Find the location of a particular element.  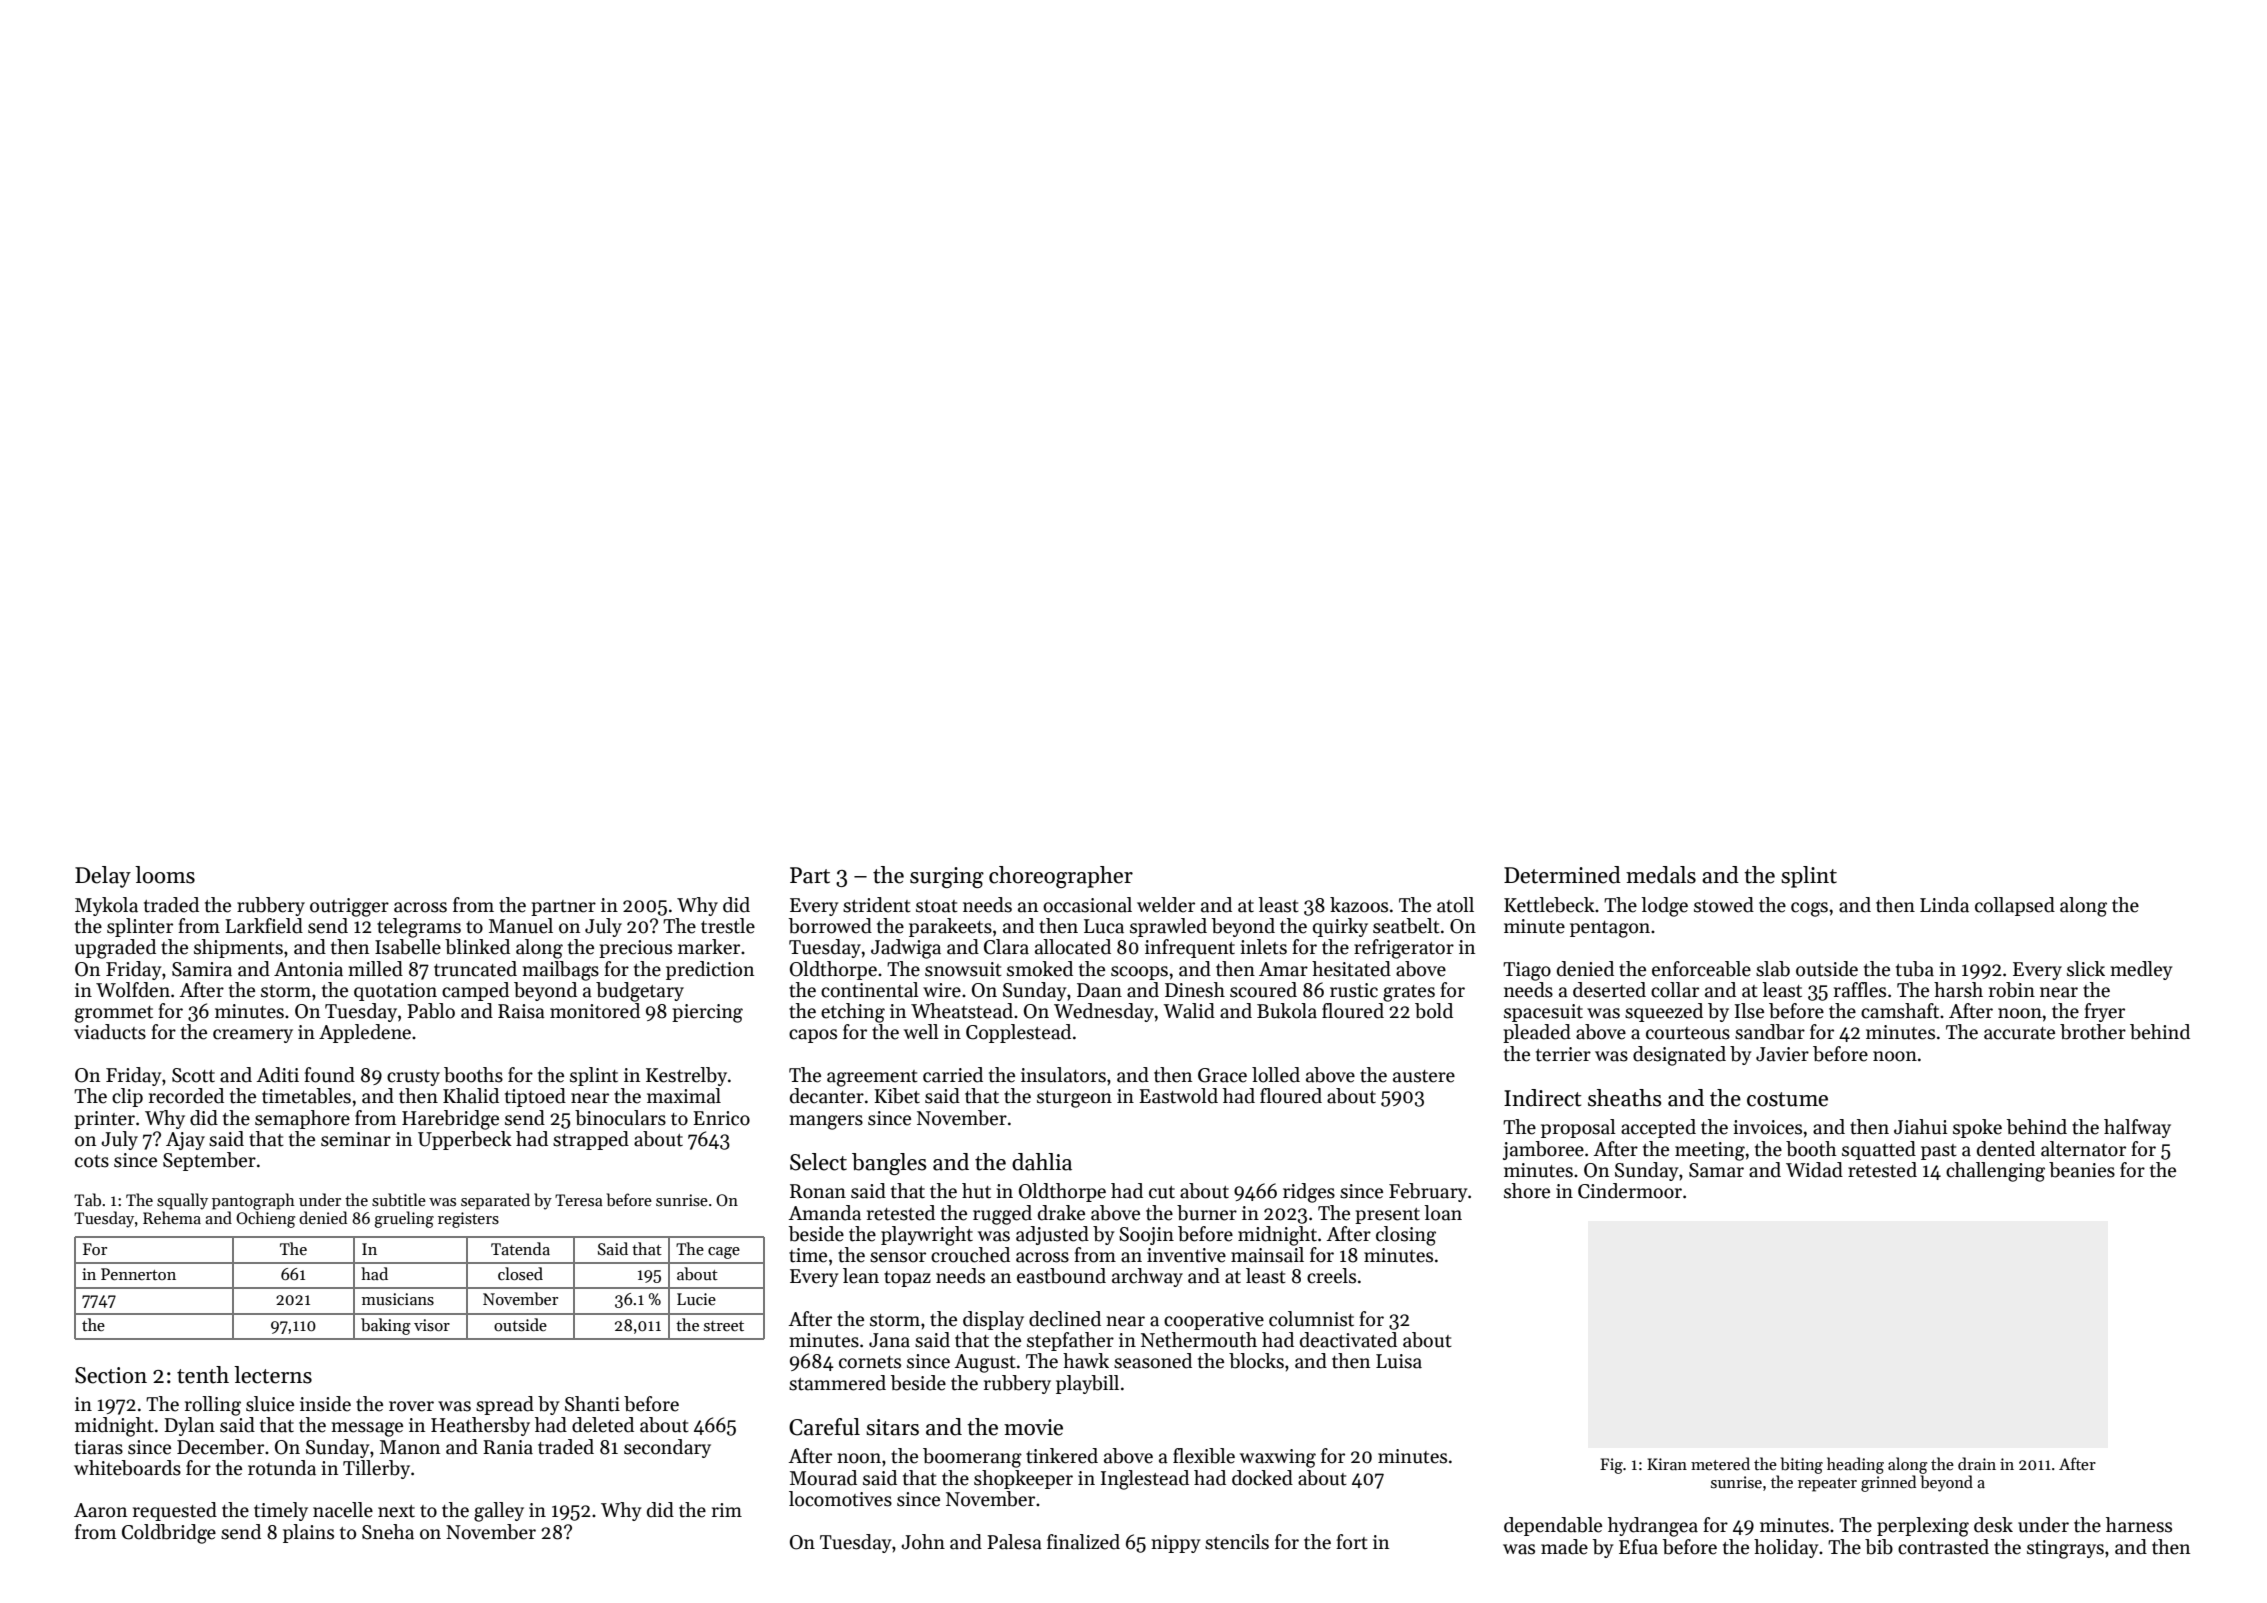

harness is located at coordinates (2139, 1525).
